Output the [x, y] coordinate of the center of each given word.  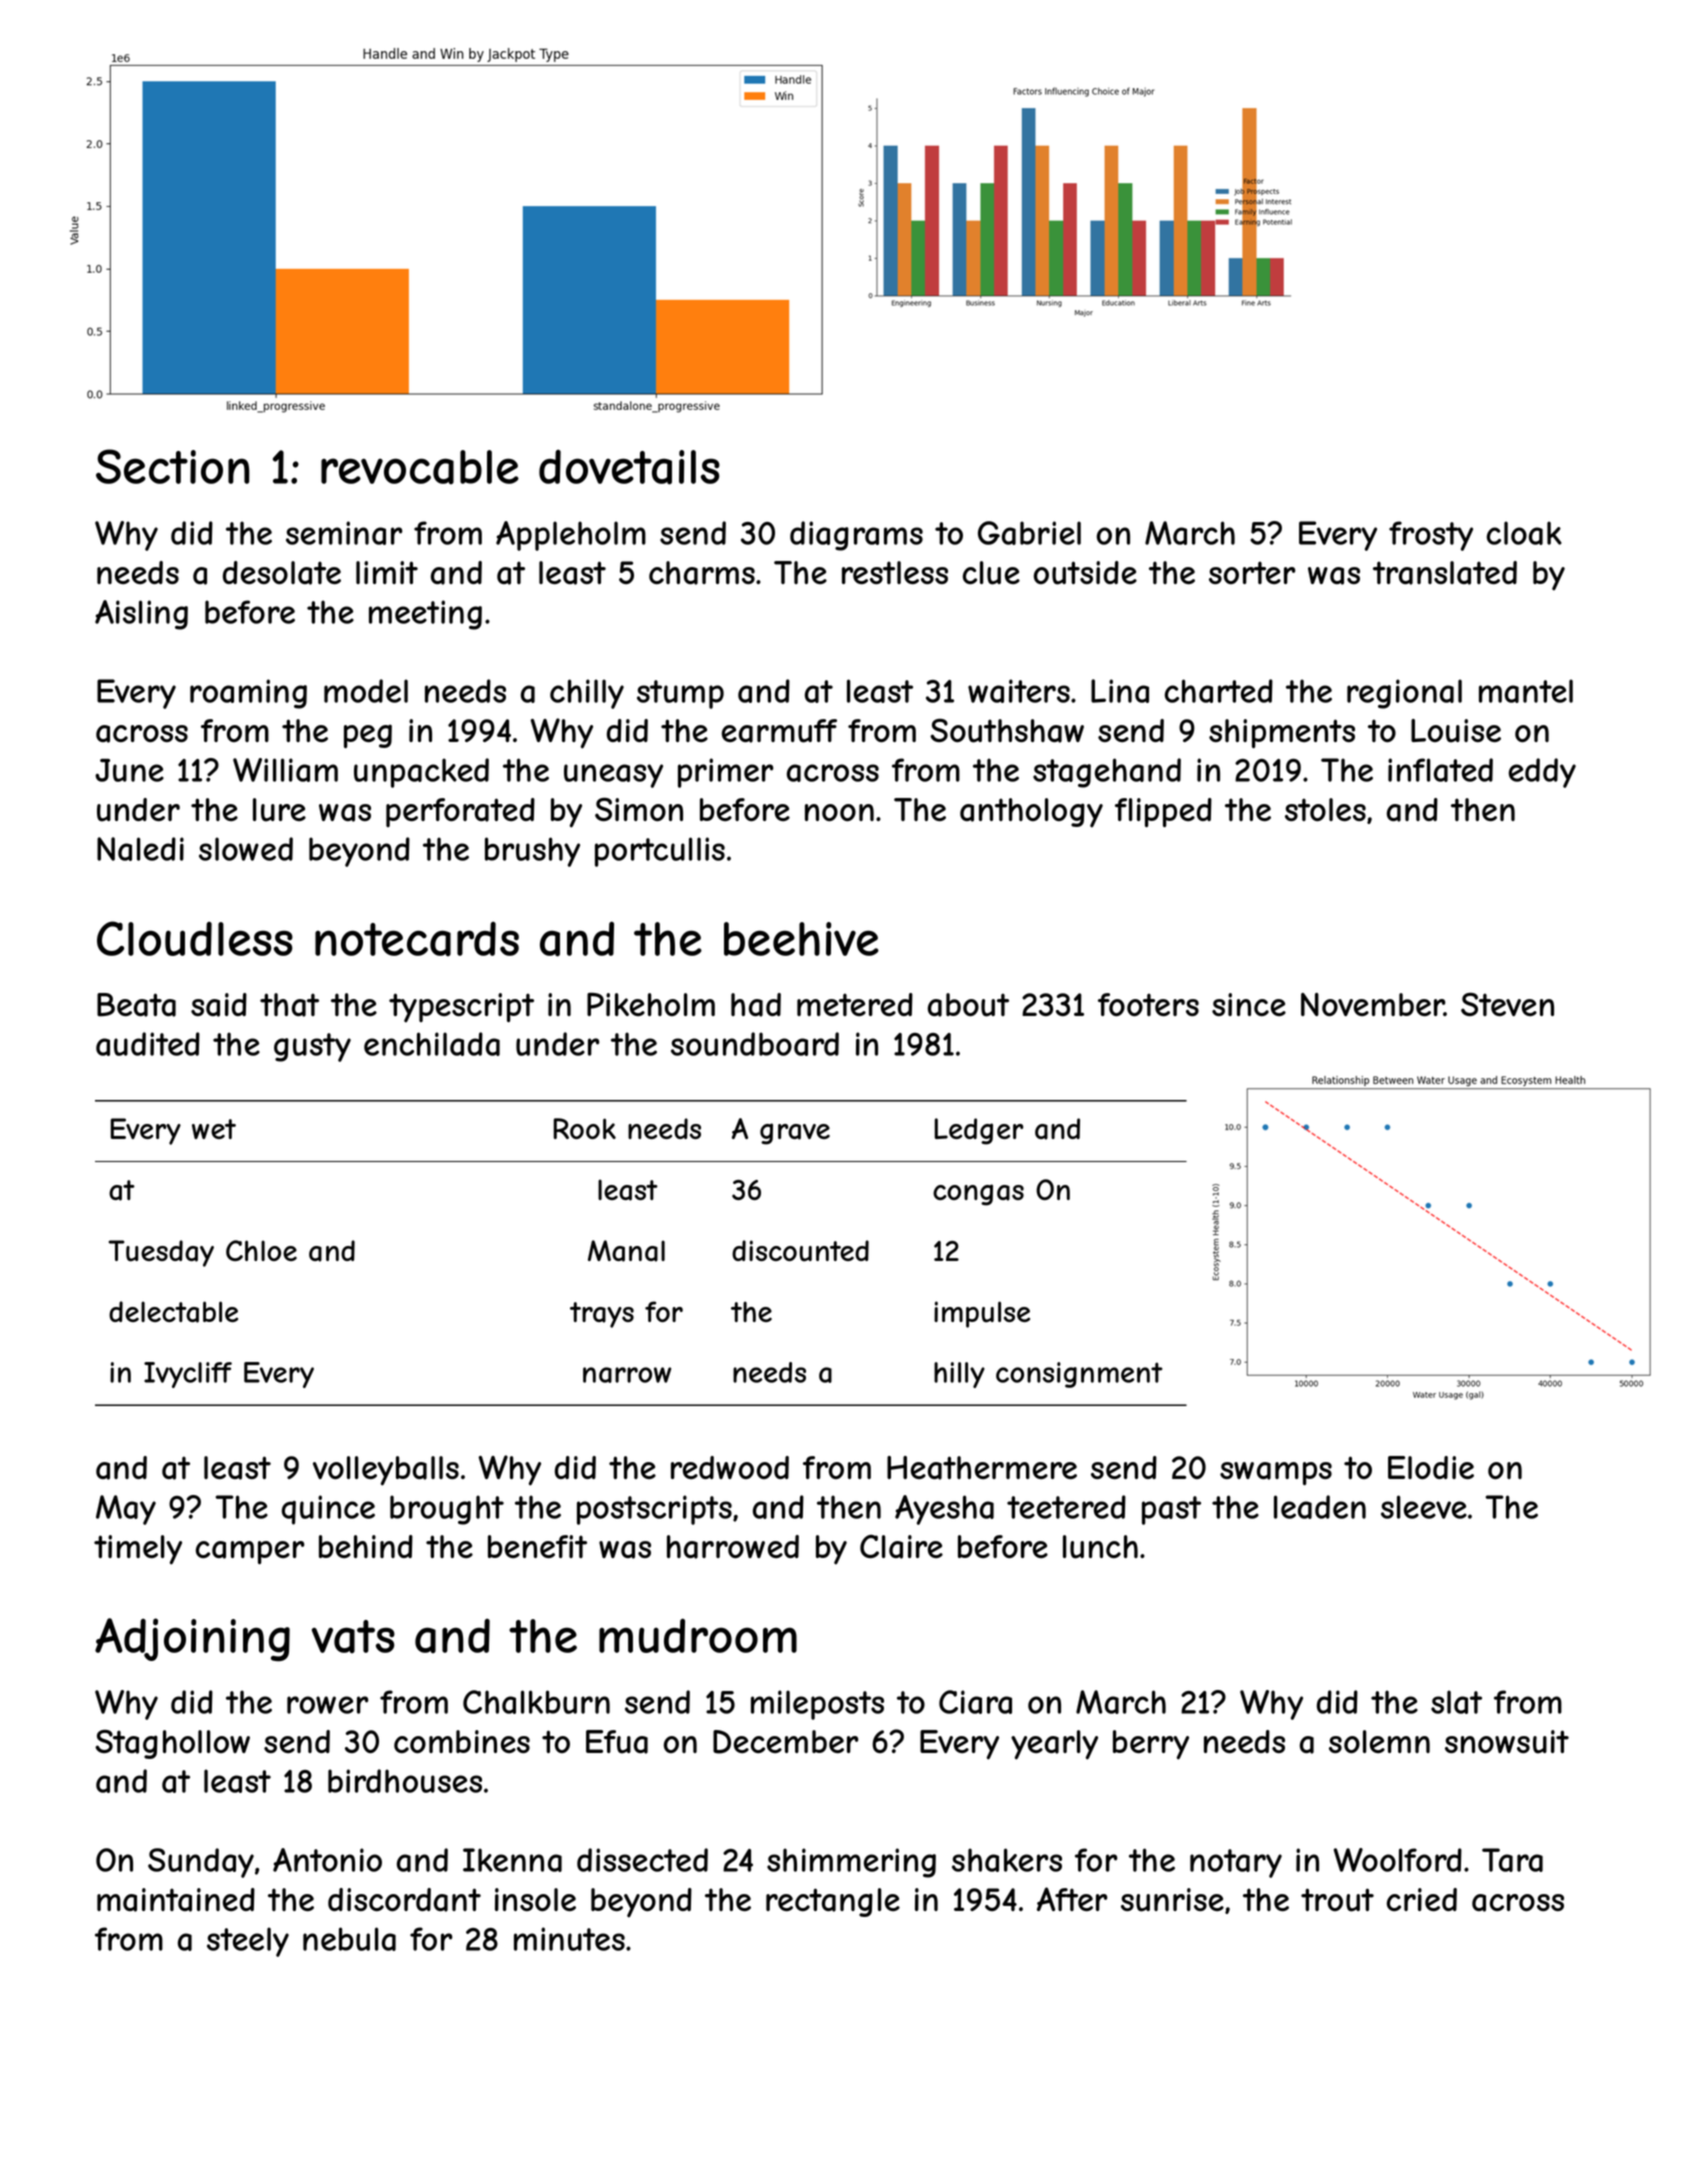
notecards [417, 939]
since [1249, 1004]
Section [173, 466]
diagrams [856, 536]
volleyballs [386, 1471]
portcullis [660, 852]
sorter [1252, 572]
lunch [1100, 1547]
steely [248, 1942]
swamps [1276, 1474]
